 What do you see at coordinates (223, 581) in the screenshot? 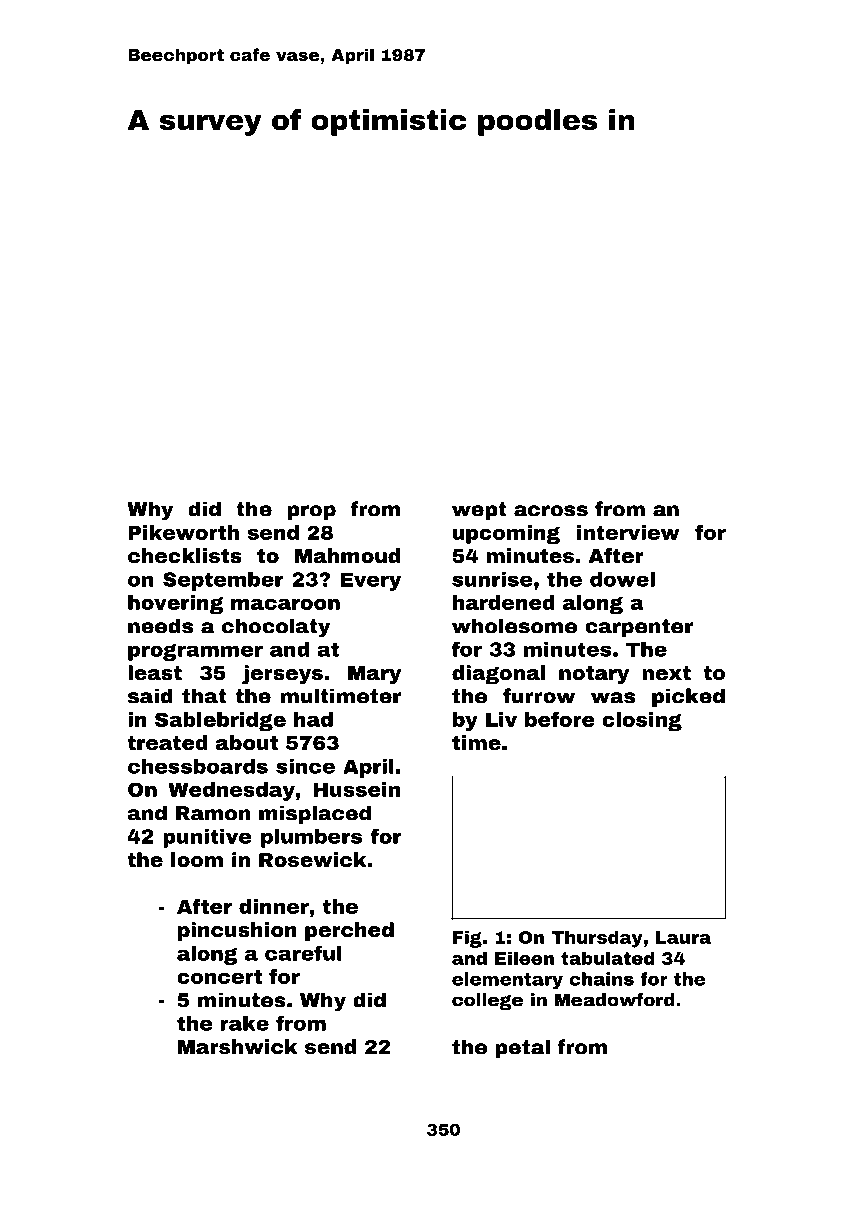
I see `September` at bounding box center [223, 581].
